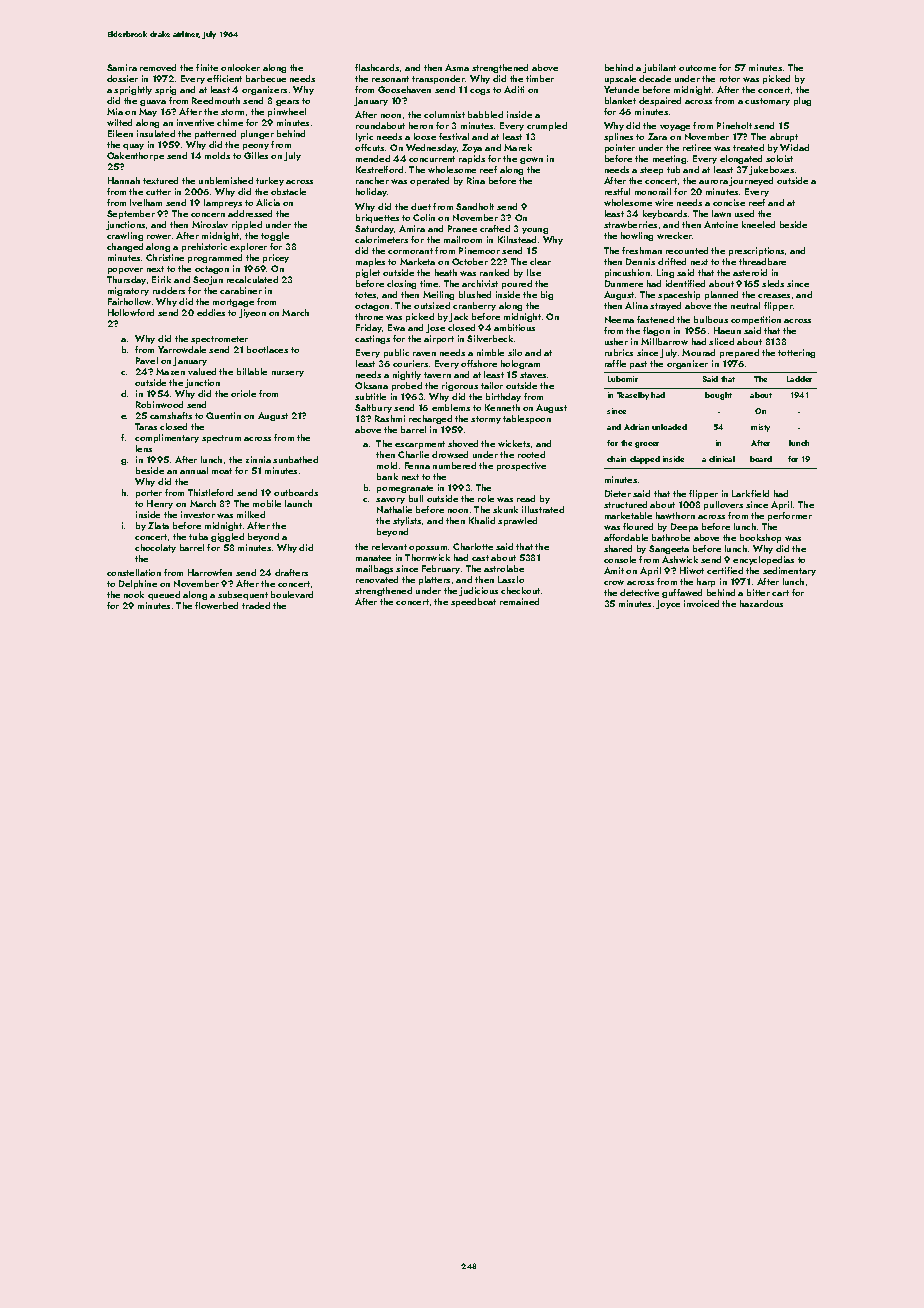 Image resolution: width=924 pixels, height=1308 pixels. I want to click on removed, so click(158, 67).
